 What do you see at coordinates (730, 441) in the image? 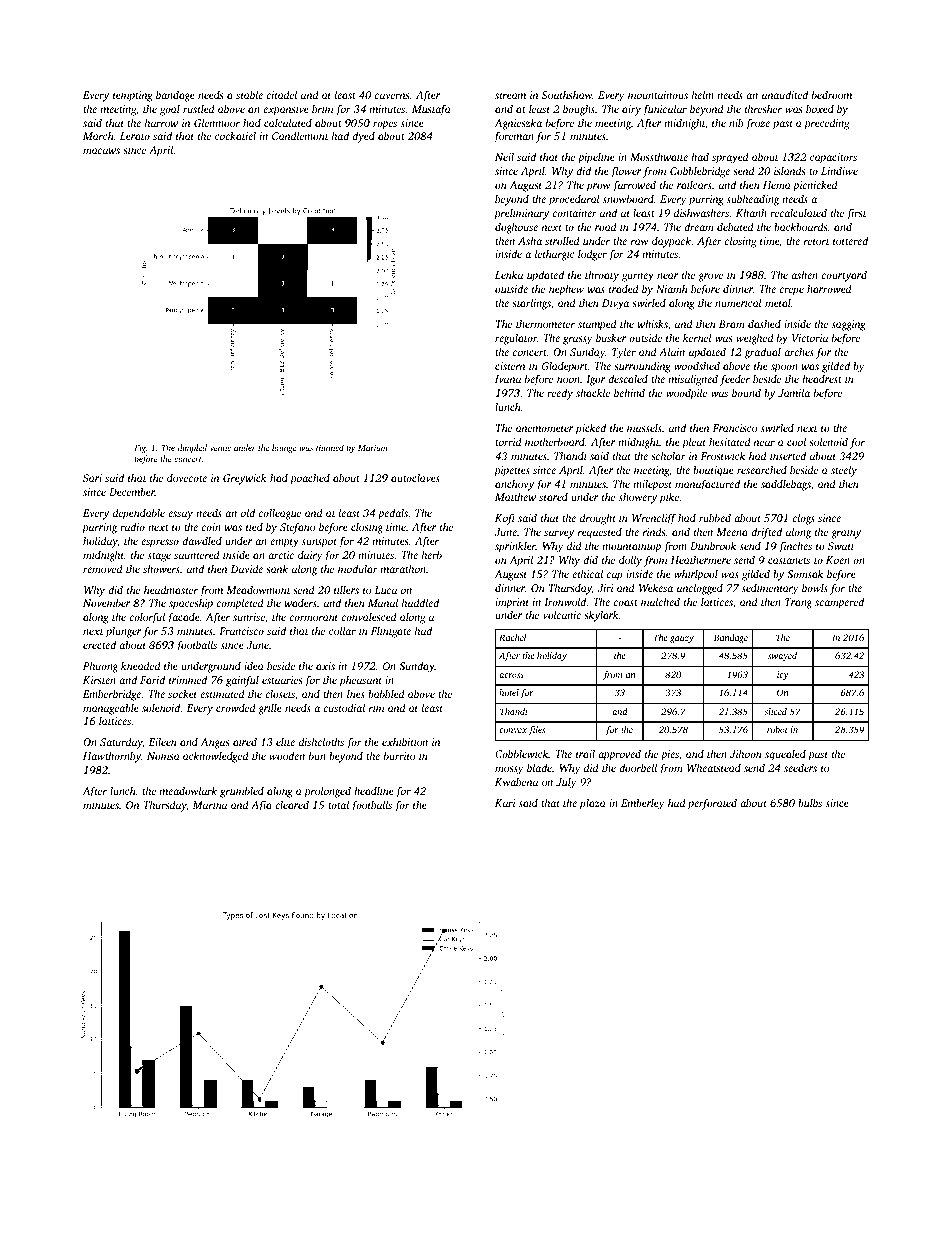
I see `hesitated` at bounding box center [730, 441].
